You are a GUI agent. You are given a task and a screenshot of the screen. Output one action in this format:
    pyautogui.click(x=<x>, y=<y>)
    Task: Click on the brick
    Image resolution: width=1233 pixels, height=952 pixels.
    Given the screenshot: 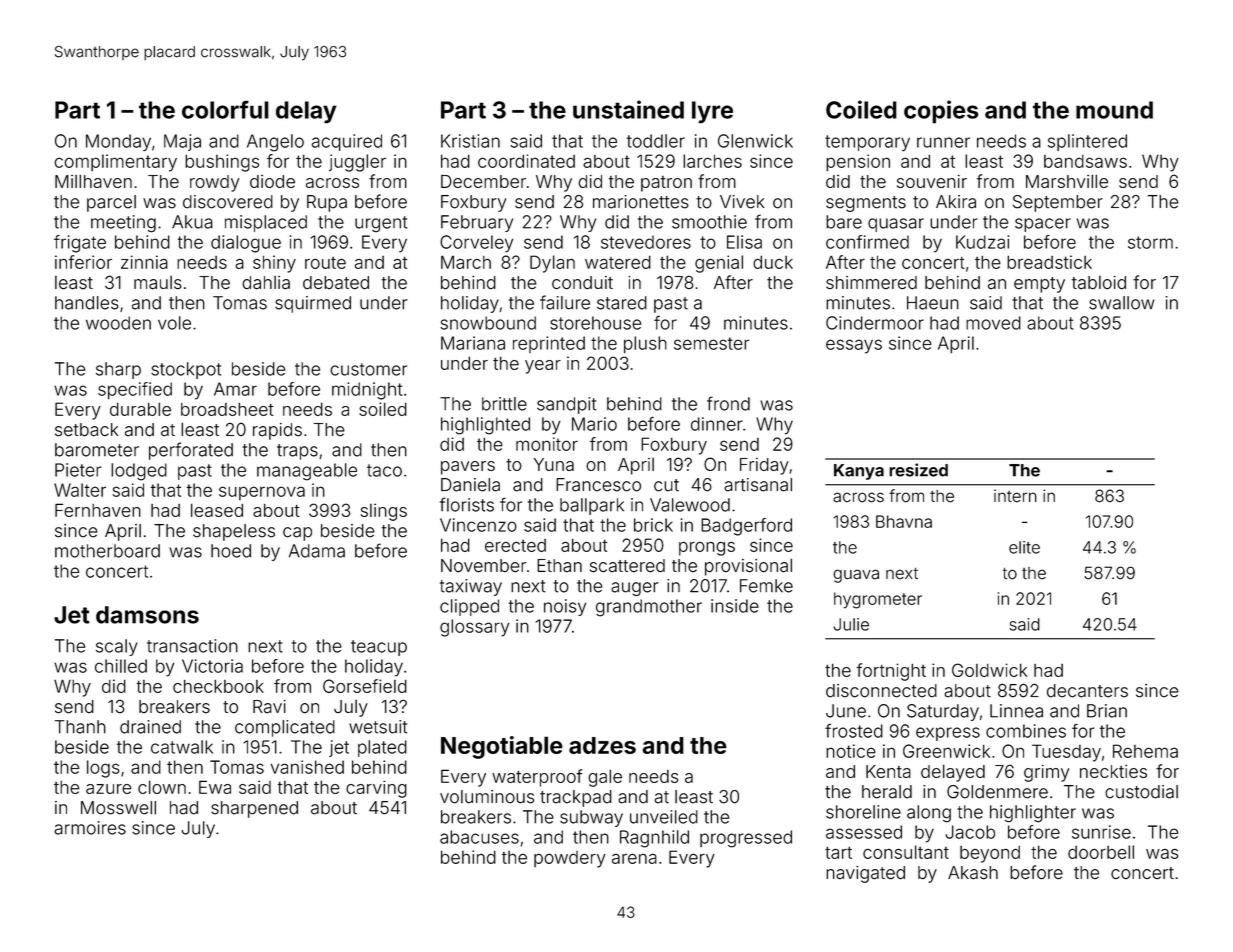 What is the action you would take?
    pyautogui.click(x=653, y=525)
